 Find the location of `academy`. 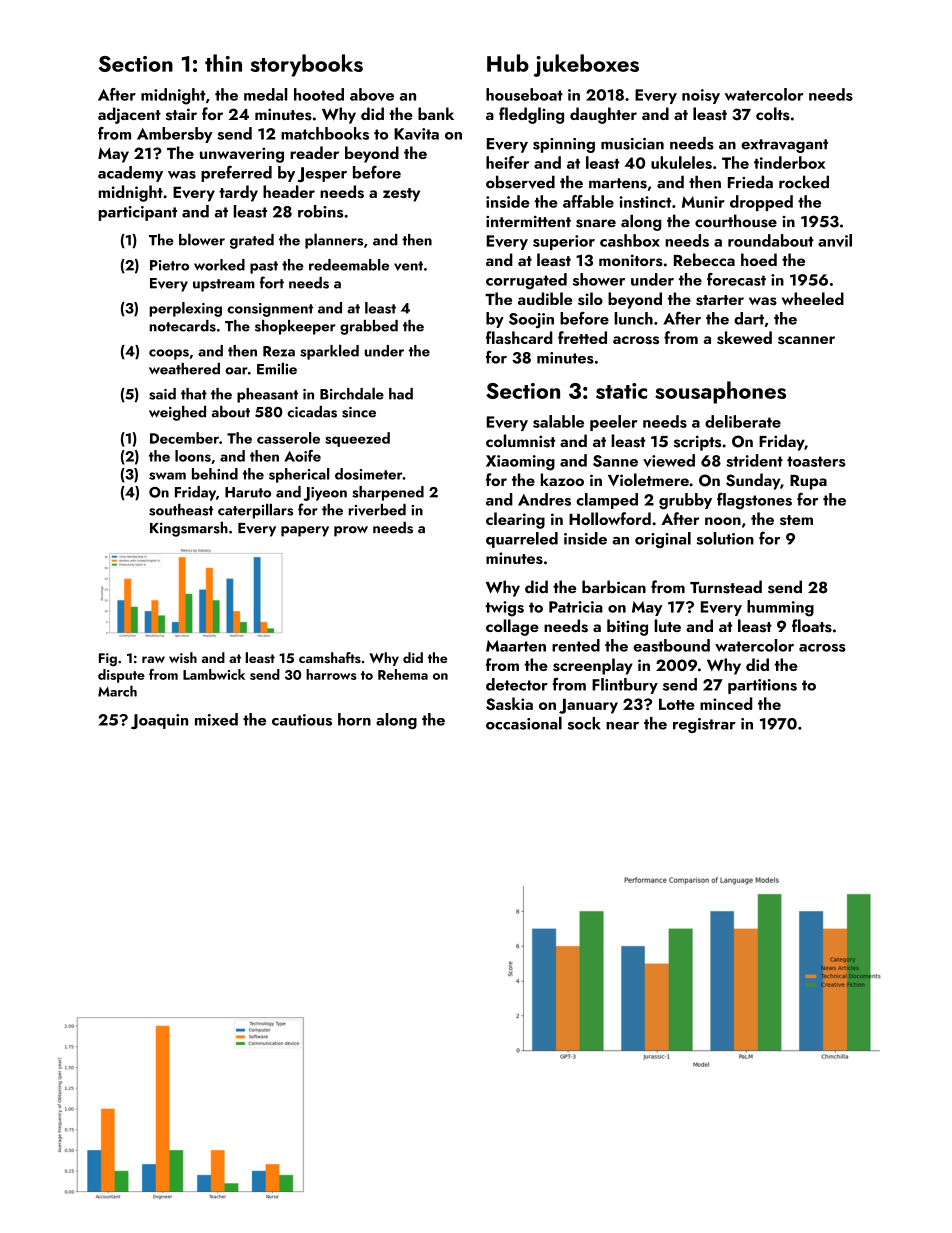

academy is located at coordinates (130, 174).
